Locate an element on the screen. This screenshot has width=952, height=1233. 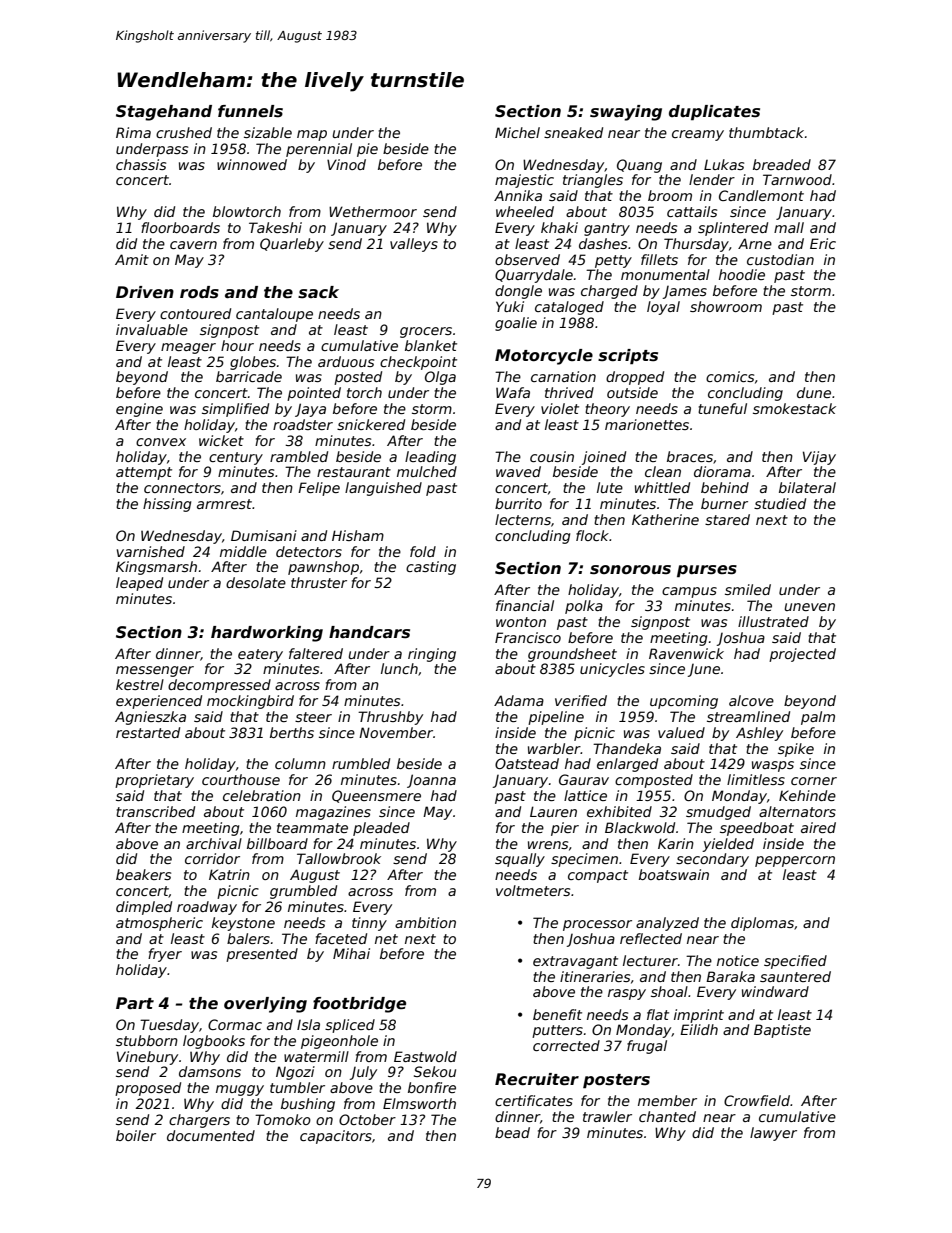
cousin is located at coordinates (552, 456).
